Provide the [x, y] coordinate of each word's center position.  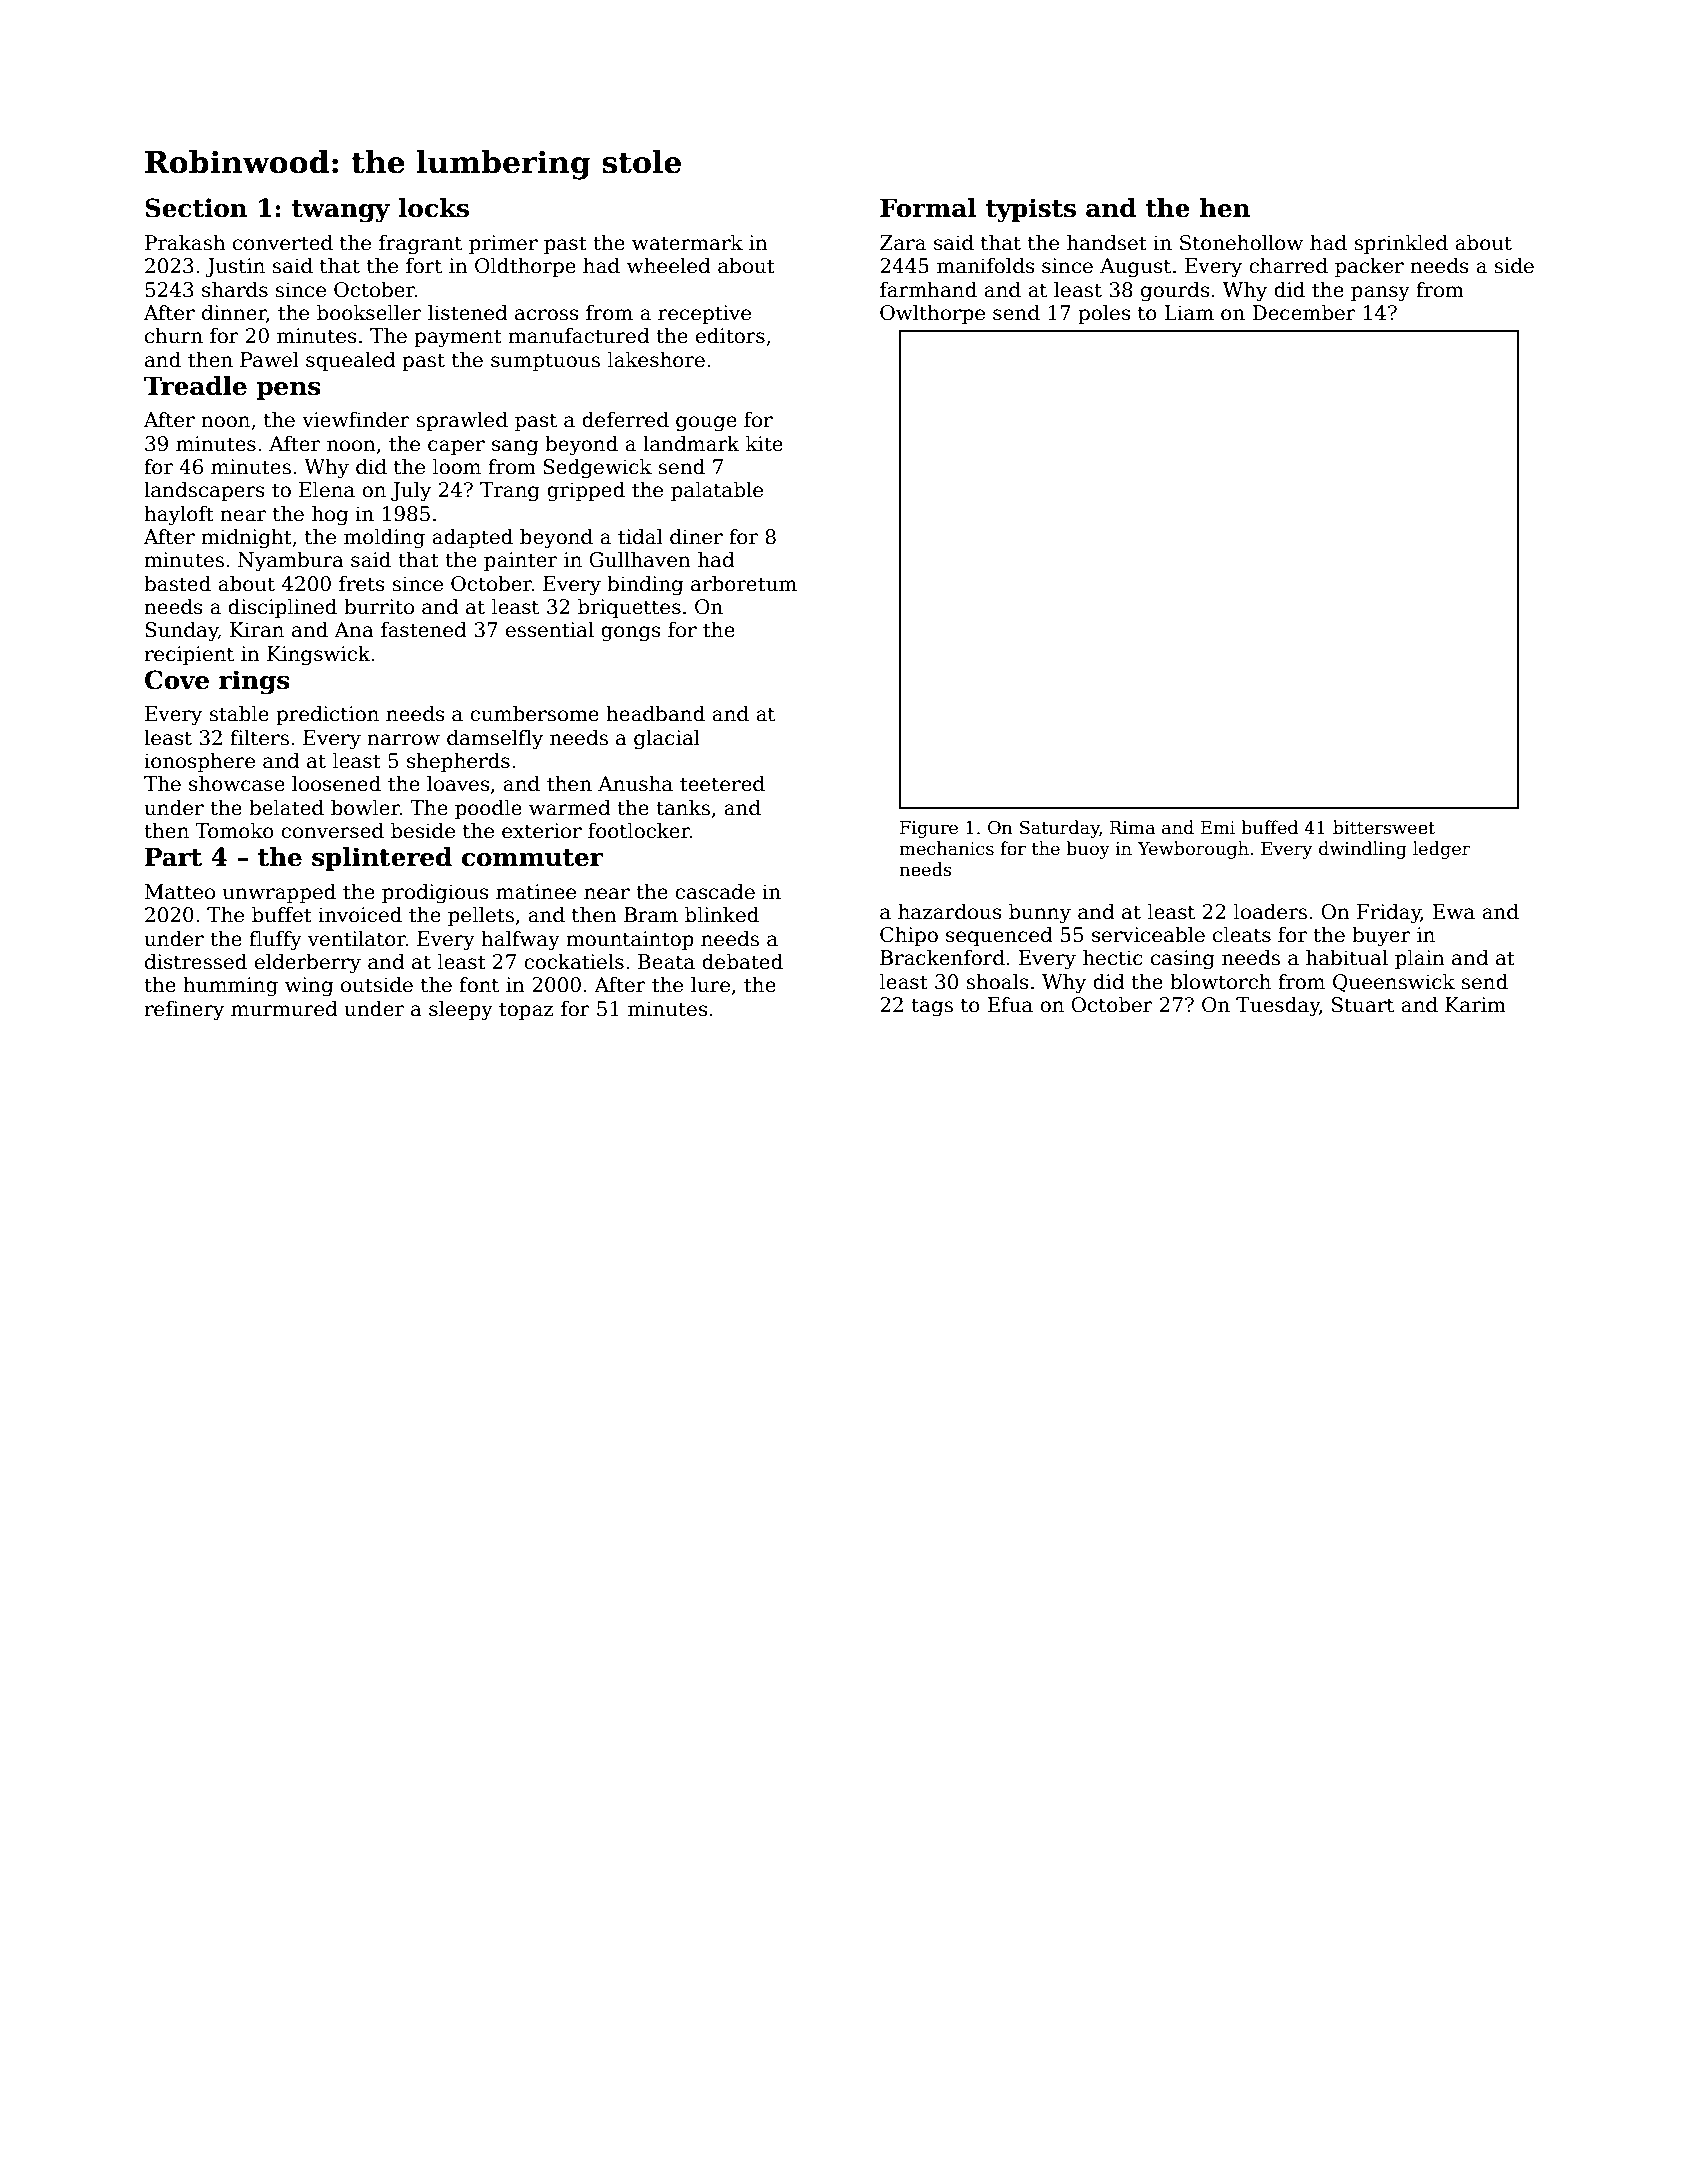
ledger [1442, 850]
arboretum [744, 583]
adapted [472, 538]
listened [468, 312]
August [1135, 268]
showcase [237, 783]
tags [932, 1007]
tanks [683, 807]
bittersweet [1384, 827]
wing [309, 987]
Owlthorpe [932, 314]
